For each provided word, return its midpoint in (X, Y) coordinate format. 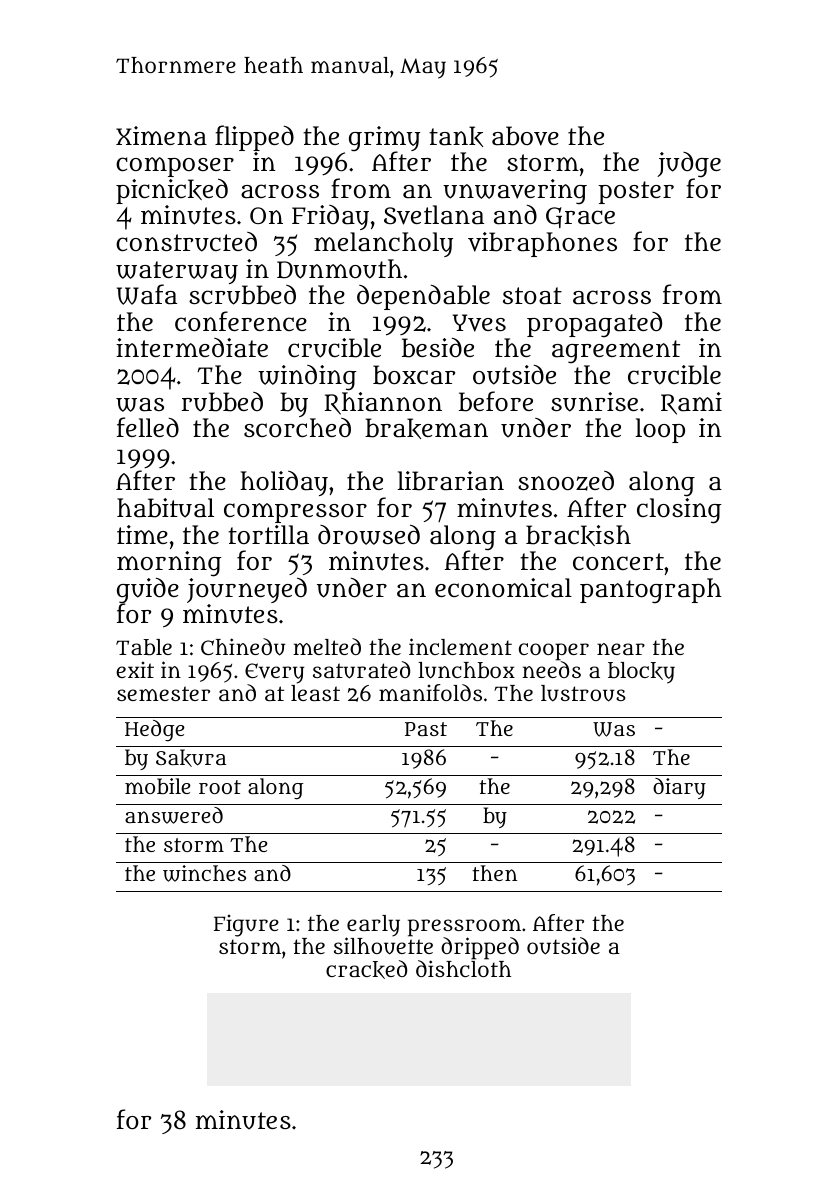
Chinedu (243, 647)
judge (689, 165)
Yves (479, 323)
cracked (366, 969)
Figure (246, 926)
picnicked (172, 191)
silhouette (383, 946)
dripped (480, 948)
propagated (594, 324)
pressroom (464, 928)
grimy (384, 139)
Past (426, 729)
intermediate (192, 348)
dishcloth (463, 968)
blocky (641, 673)
